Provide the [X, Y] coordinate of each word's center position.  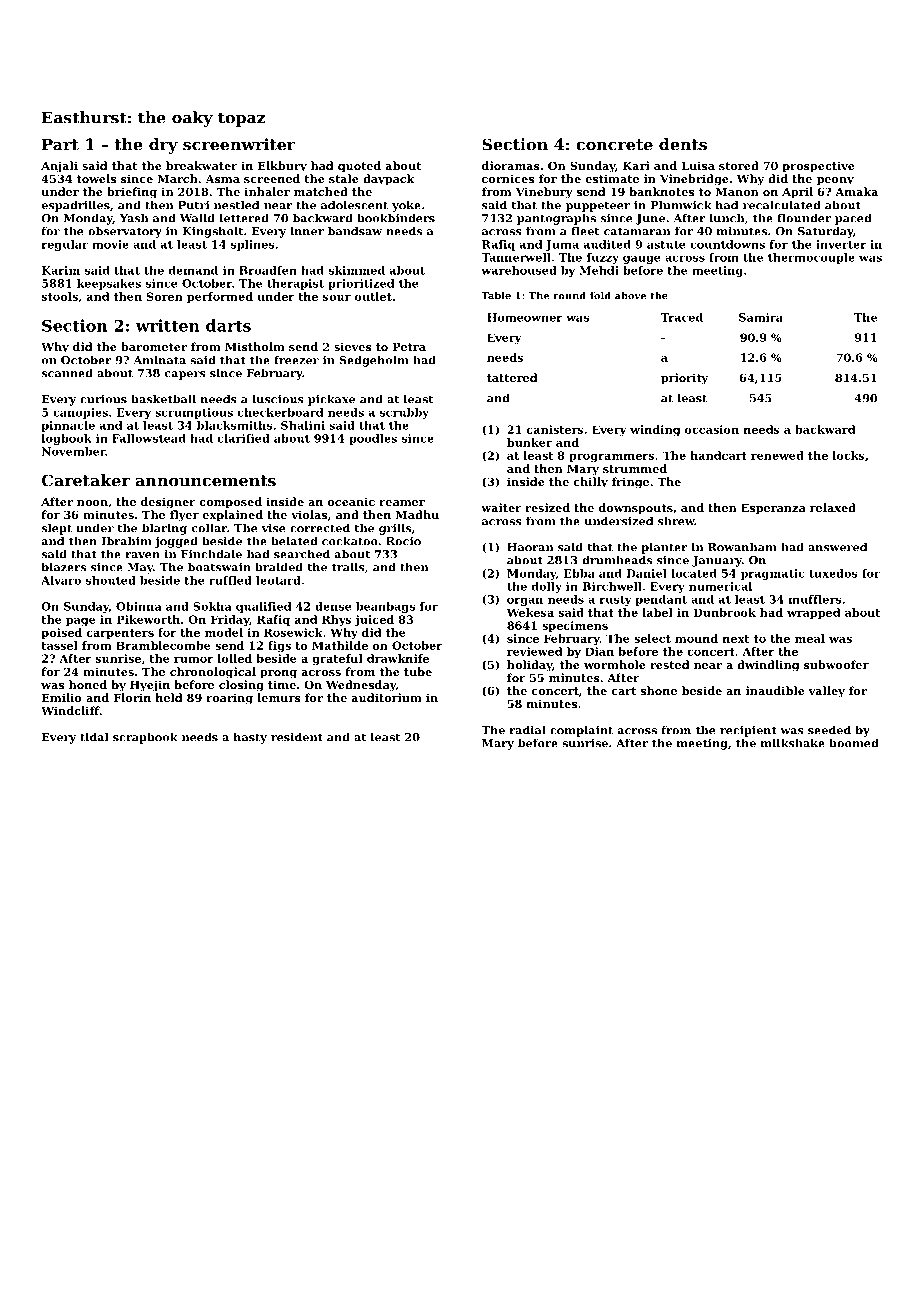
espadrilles [76, 206]
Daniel [646, 573]
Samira [761, 317]
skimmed [357, 270]
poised [61, 633]
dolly [547, 587]
